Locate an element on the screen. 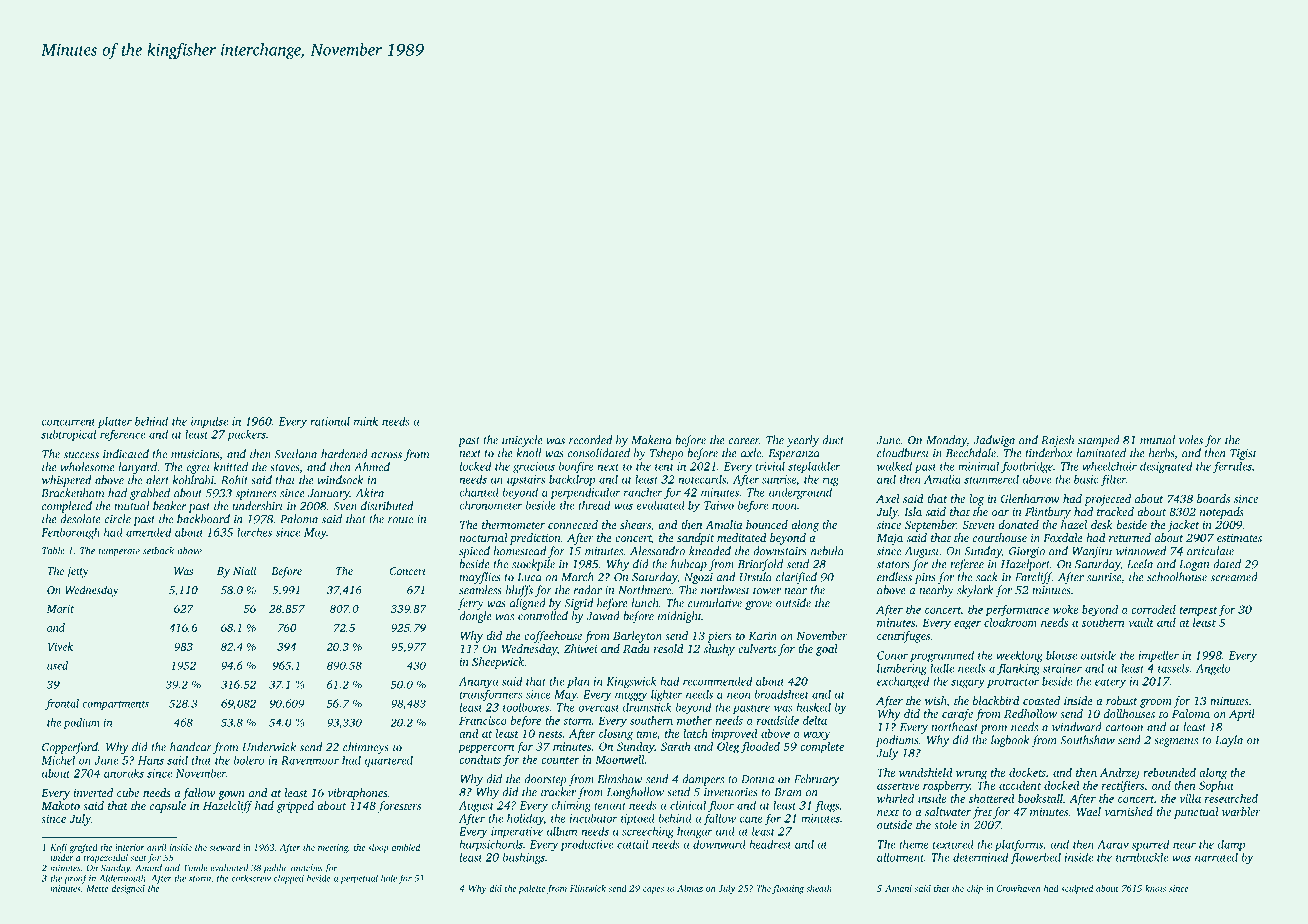  stockpile is located at coordinates (533, 565).
